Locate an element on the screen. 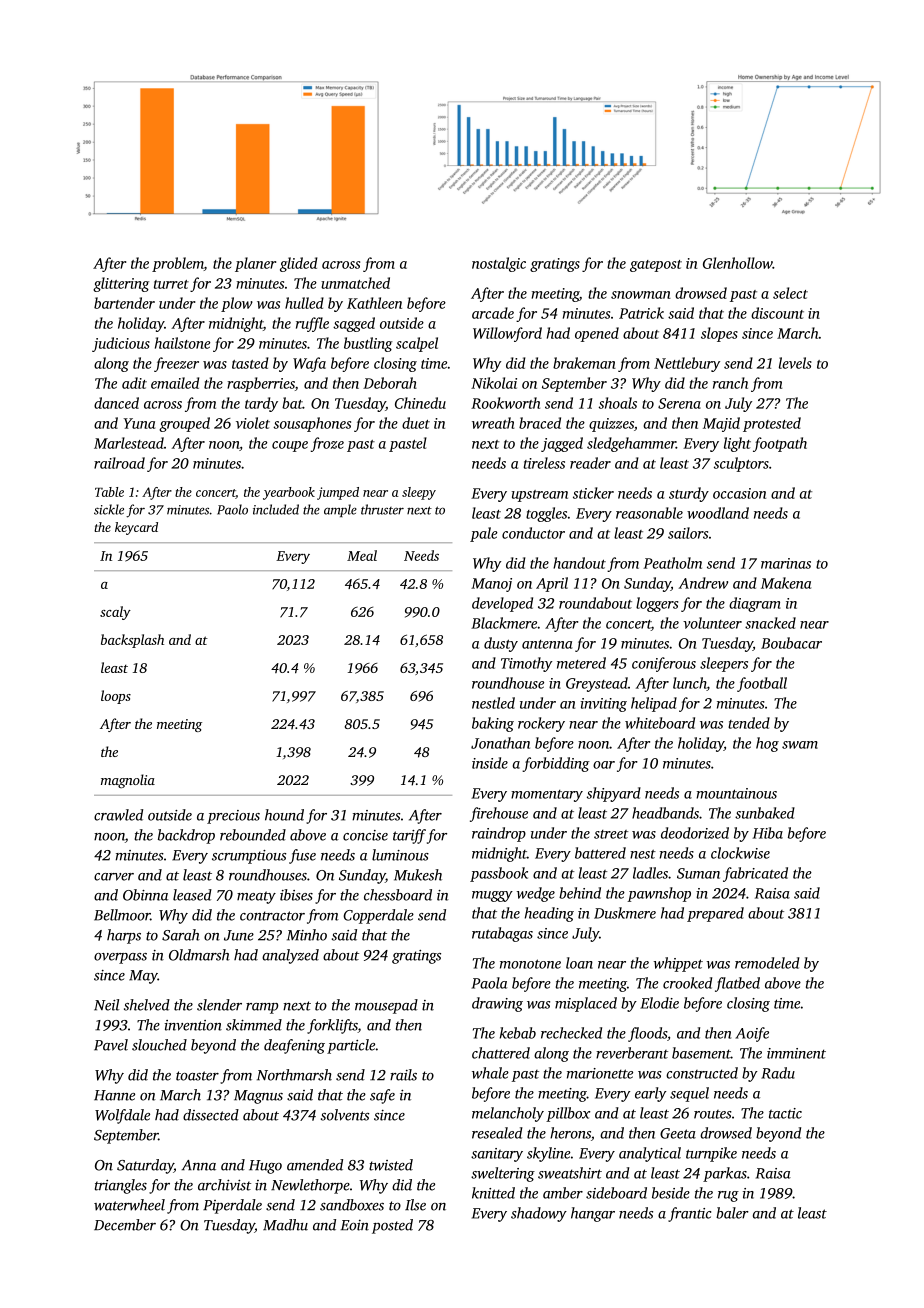 Image resolution: width=924 pixels, height=1308 pixels. inside is located at coordinates (490, 763).
